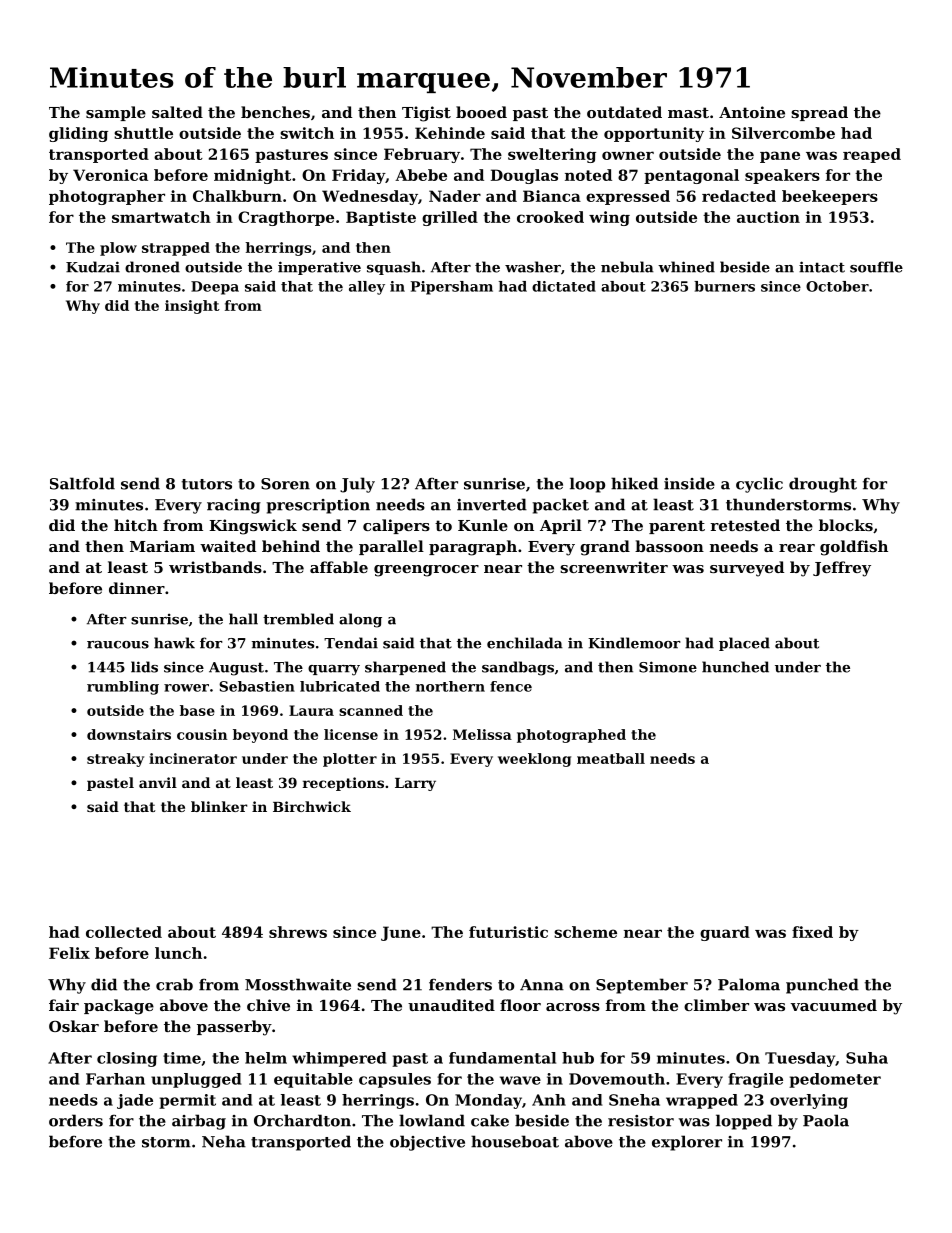 The height and width of the screenshot is (1233, 952). I want to click on houseboat, so click(515, 1141).
